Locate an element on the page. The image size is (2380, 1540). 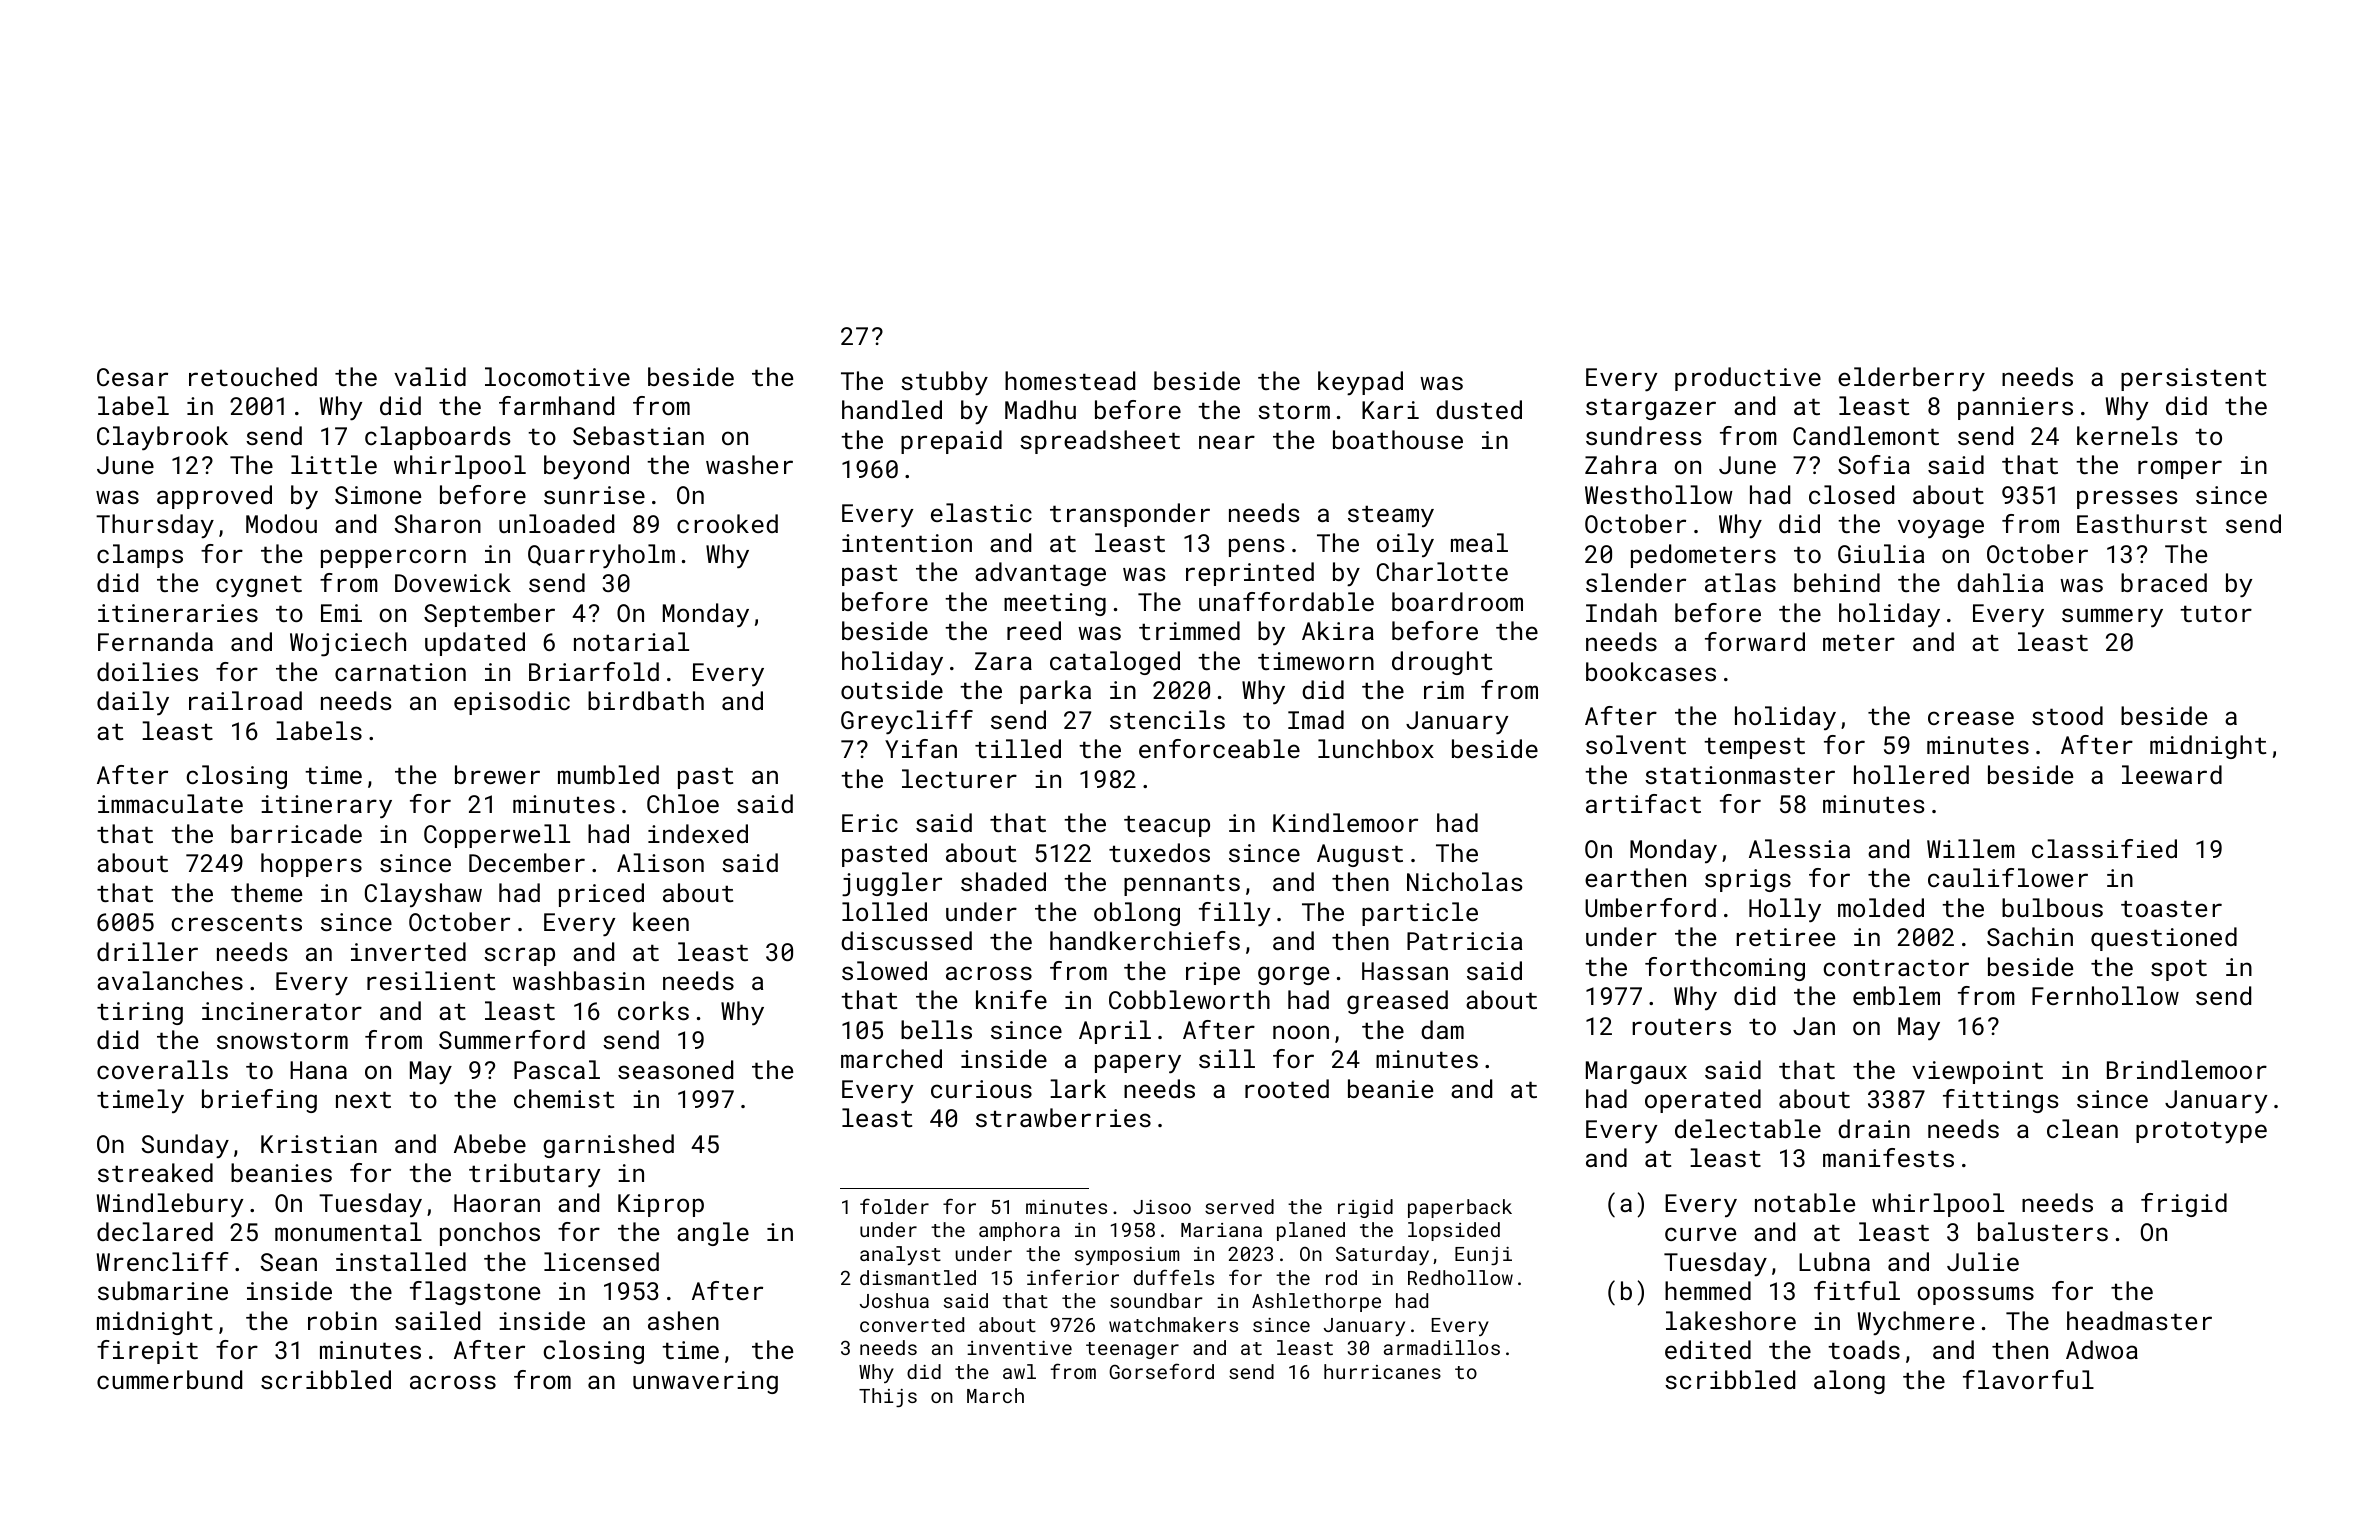
operated is located at coordinates (1703, 1101).
